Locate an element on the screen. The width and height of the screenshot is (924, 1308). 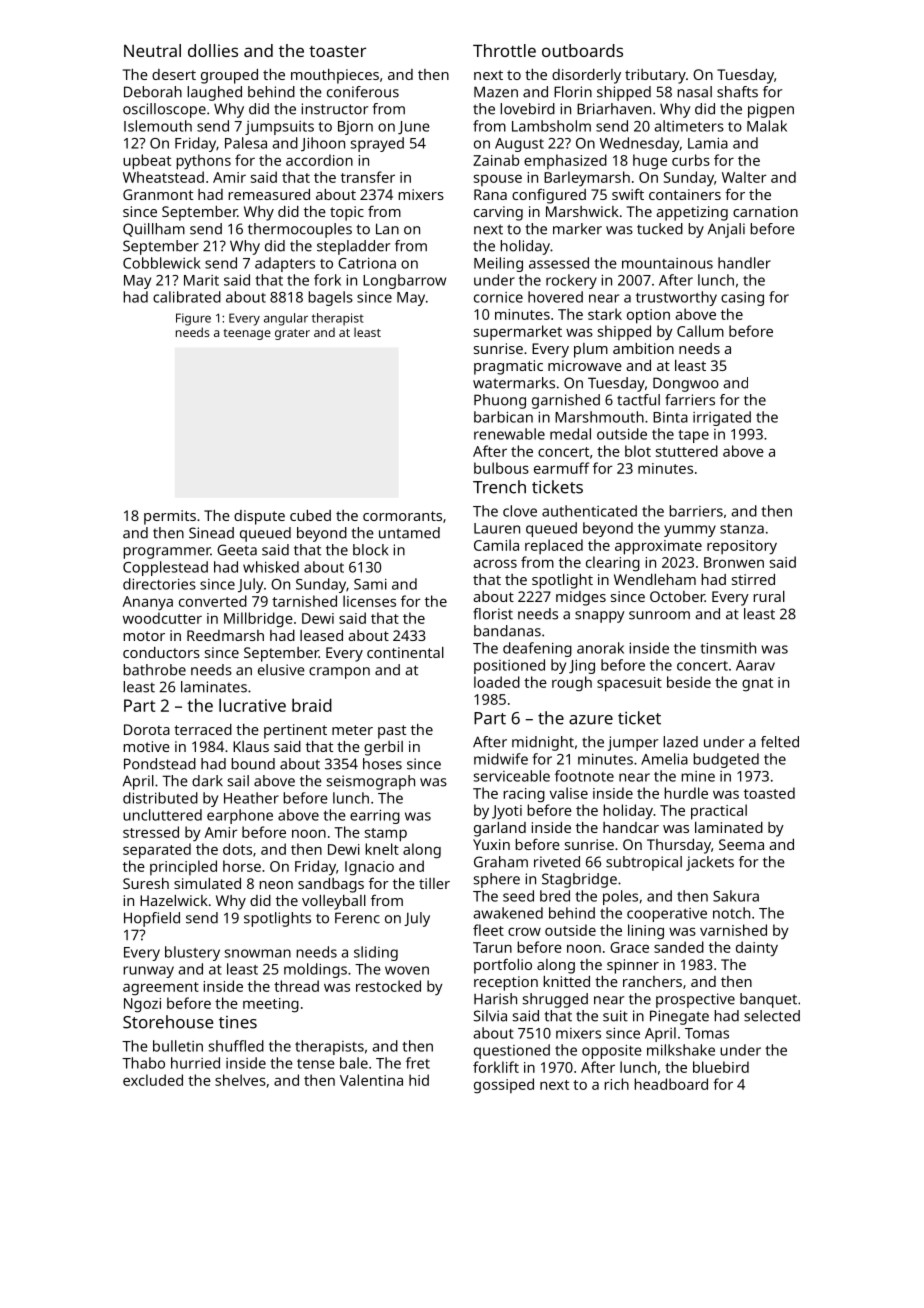
deafening is located at coordinates (537, 649).
